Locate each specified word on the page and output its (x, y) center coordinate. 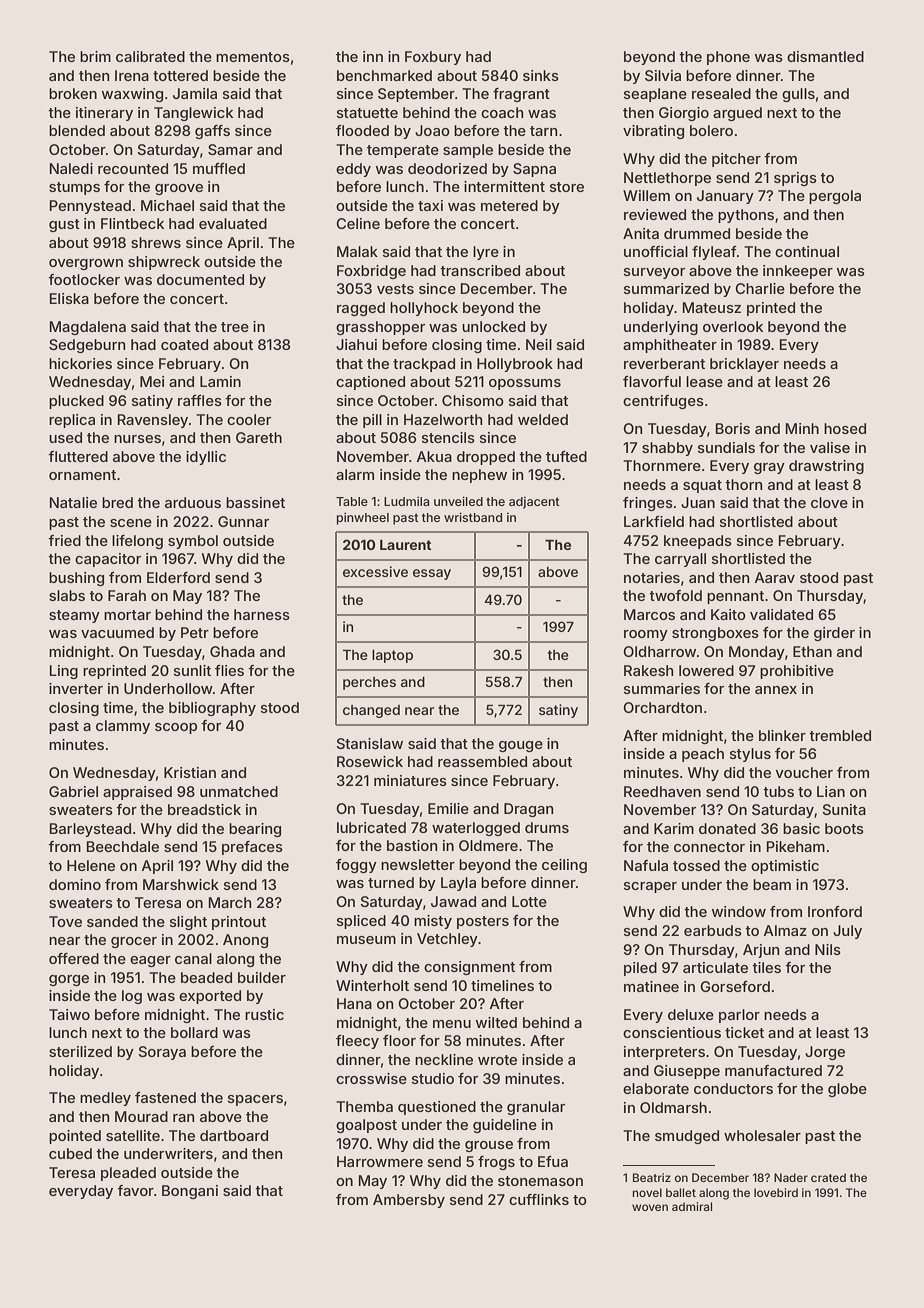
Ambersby (409, 1201)
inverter (76, 688)
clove (829, 502)
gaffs (212, 132)
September (416, 95)
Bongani (190, 1192)
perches (369, 683)
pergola (835, 197)
